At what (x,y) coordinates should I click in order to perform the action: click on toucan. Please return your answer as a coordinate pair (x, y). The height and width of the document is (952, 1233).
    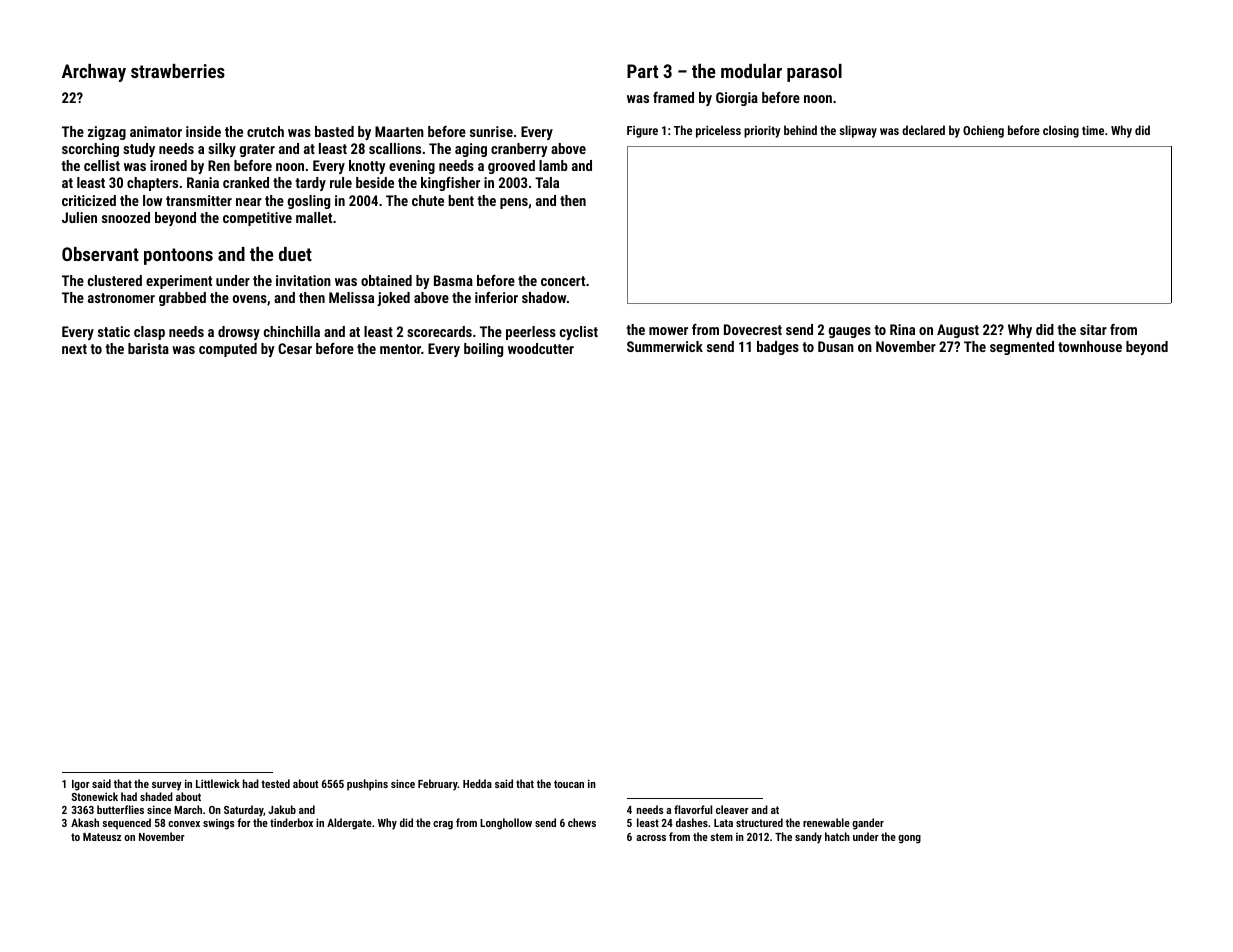
    Looking at the image, I should click on (569, 784).
